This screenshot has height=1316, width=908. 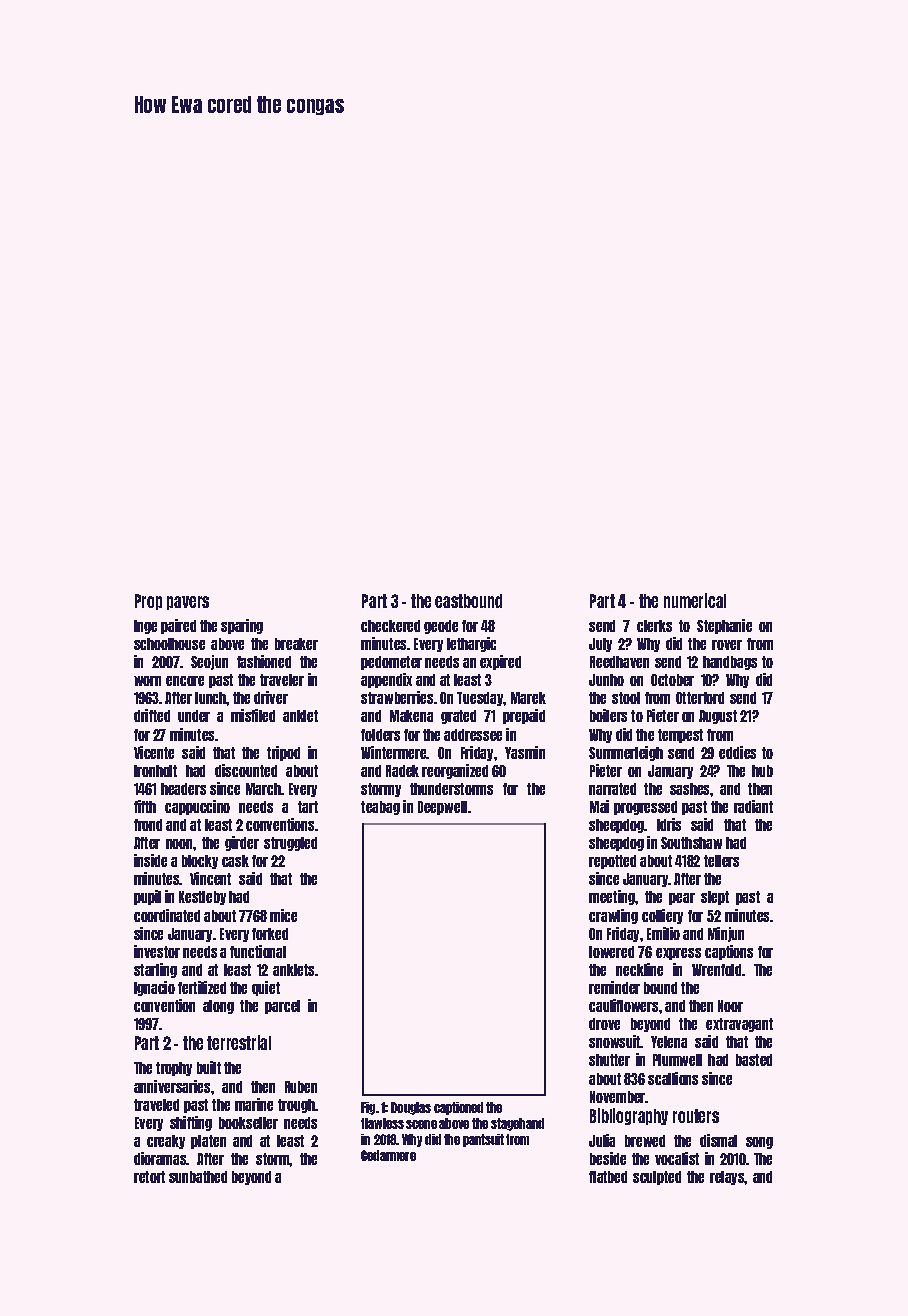 What do you see at coordinates (188, 603) in the screenshot?
I see `pavers` at bounding box center [188, 603].
